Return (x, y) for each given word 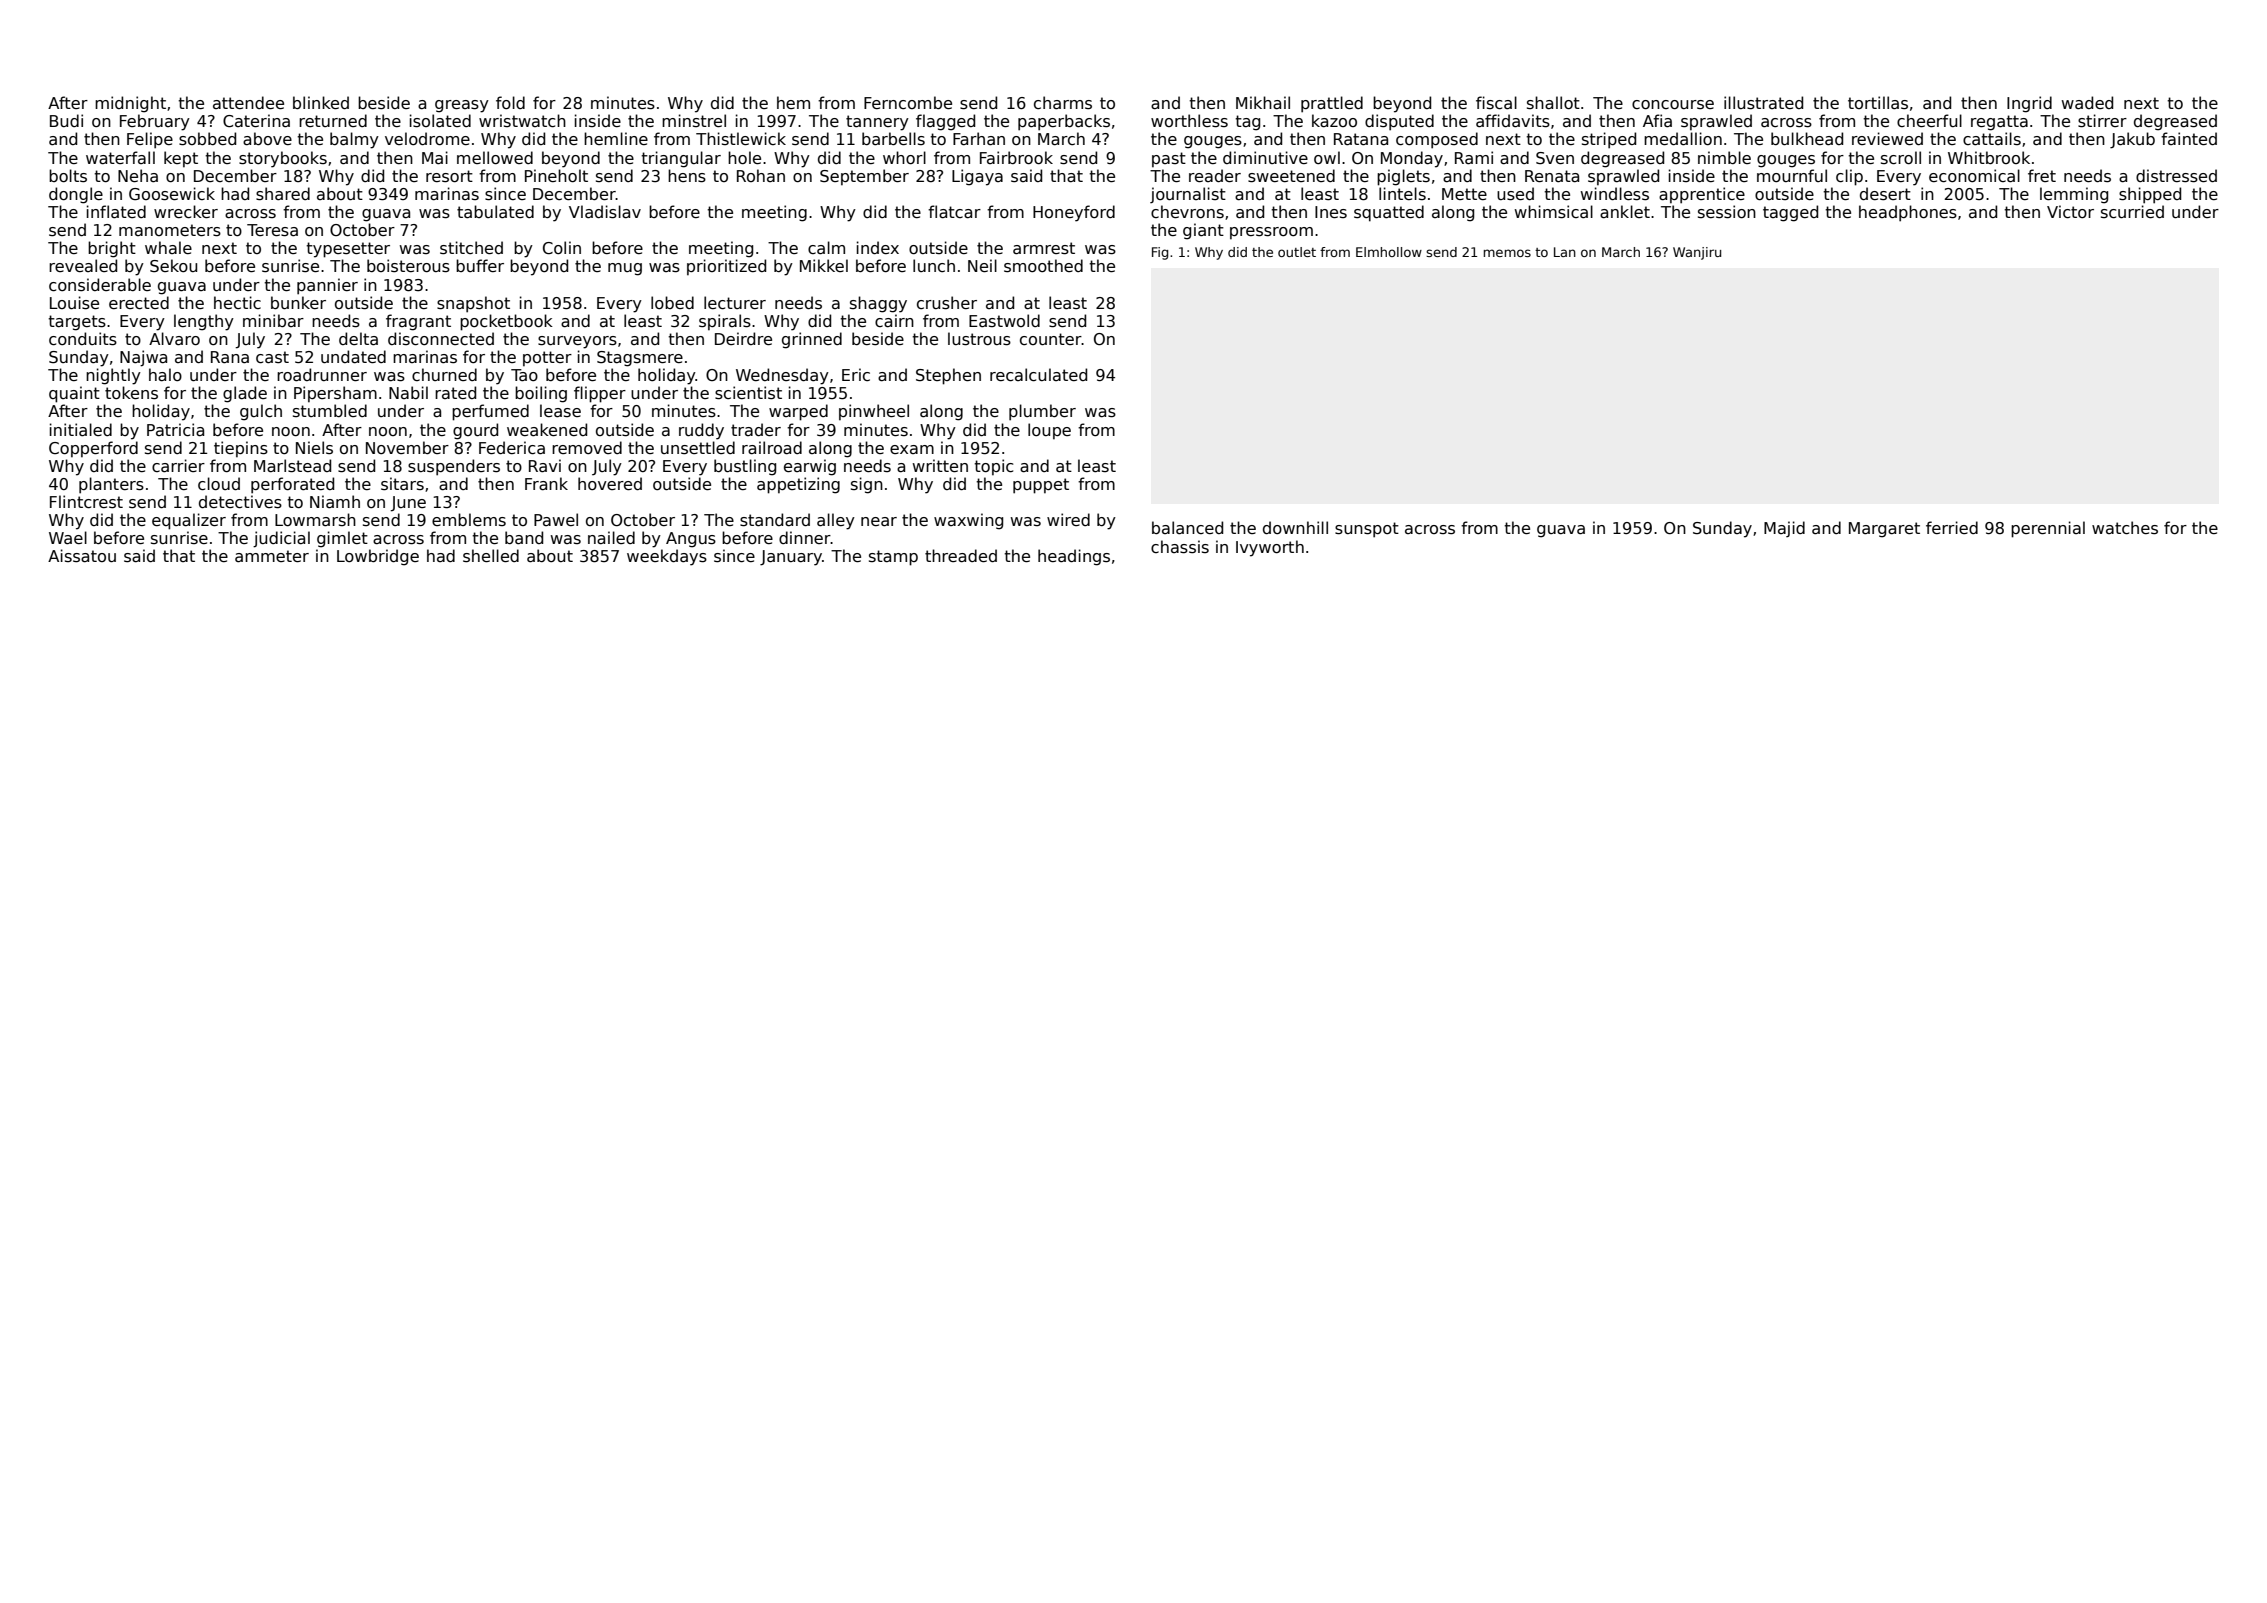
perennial (2048, 529)
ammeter (272, 556)
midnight (130, 104)
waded (2087, 103)
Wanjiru (1697, 253)
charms (1063, 103)
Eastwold (1004, 321)
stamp (893, 558)
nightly (113, 376)
